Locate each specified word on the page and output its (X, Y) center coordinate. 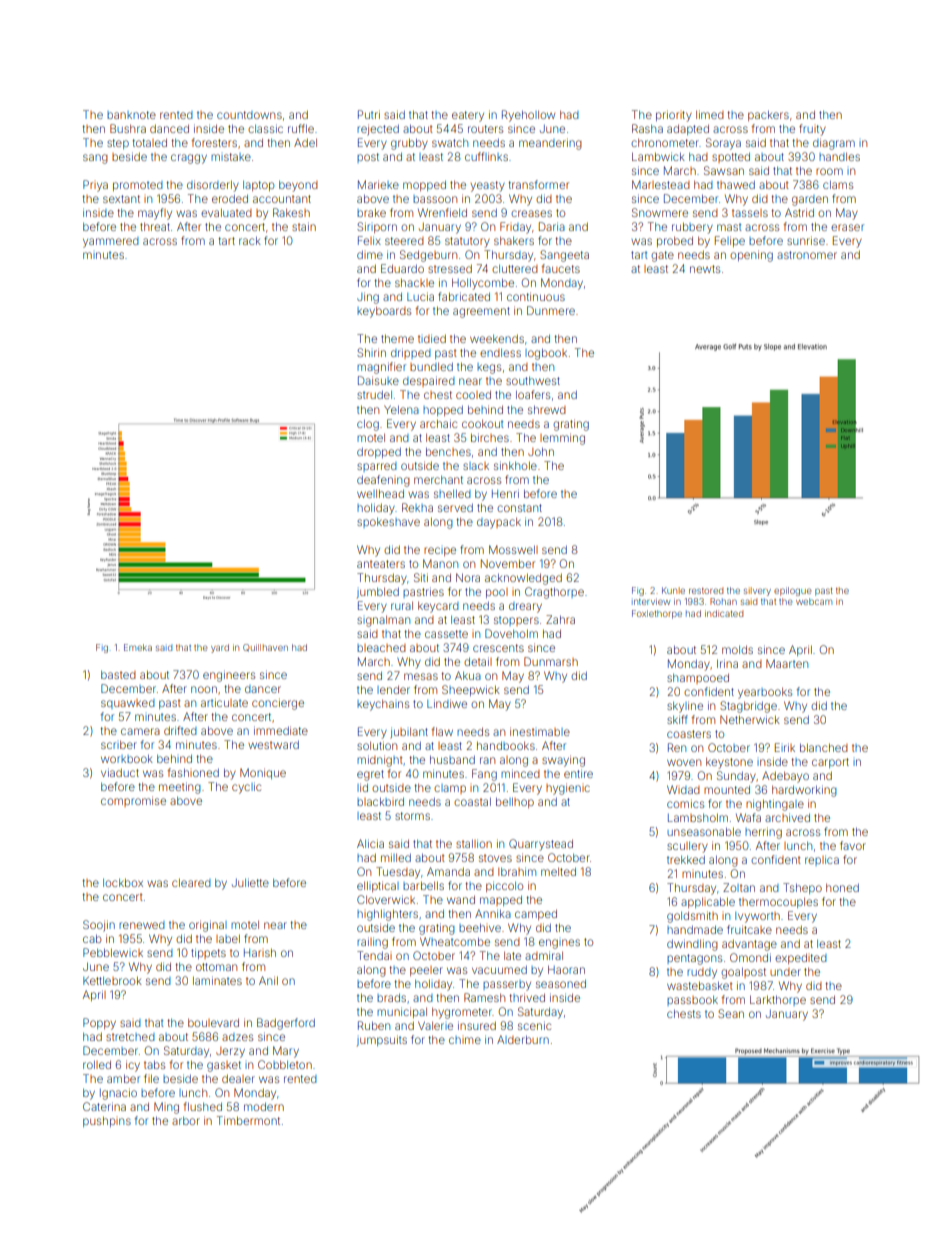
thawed (736, 185)
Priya (95, 186)
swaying (563, 761)
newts (705, 269)
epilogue (792, 591)
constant (519, 508)
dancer (263, 689)
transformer (538, 184)
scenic (534, 1025)
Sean (731, 1013)
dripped (411, 353)
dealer (238, 1079)
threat (155, 227)
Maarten (787, 663)
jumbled (378, 593)
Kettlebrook (112, 980)
